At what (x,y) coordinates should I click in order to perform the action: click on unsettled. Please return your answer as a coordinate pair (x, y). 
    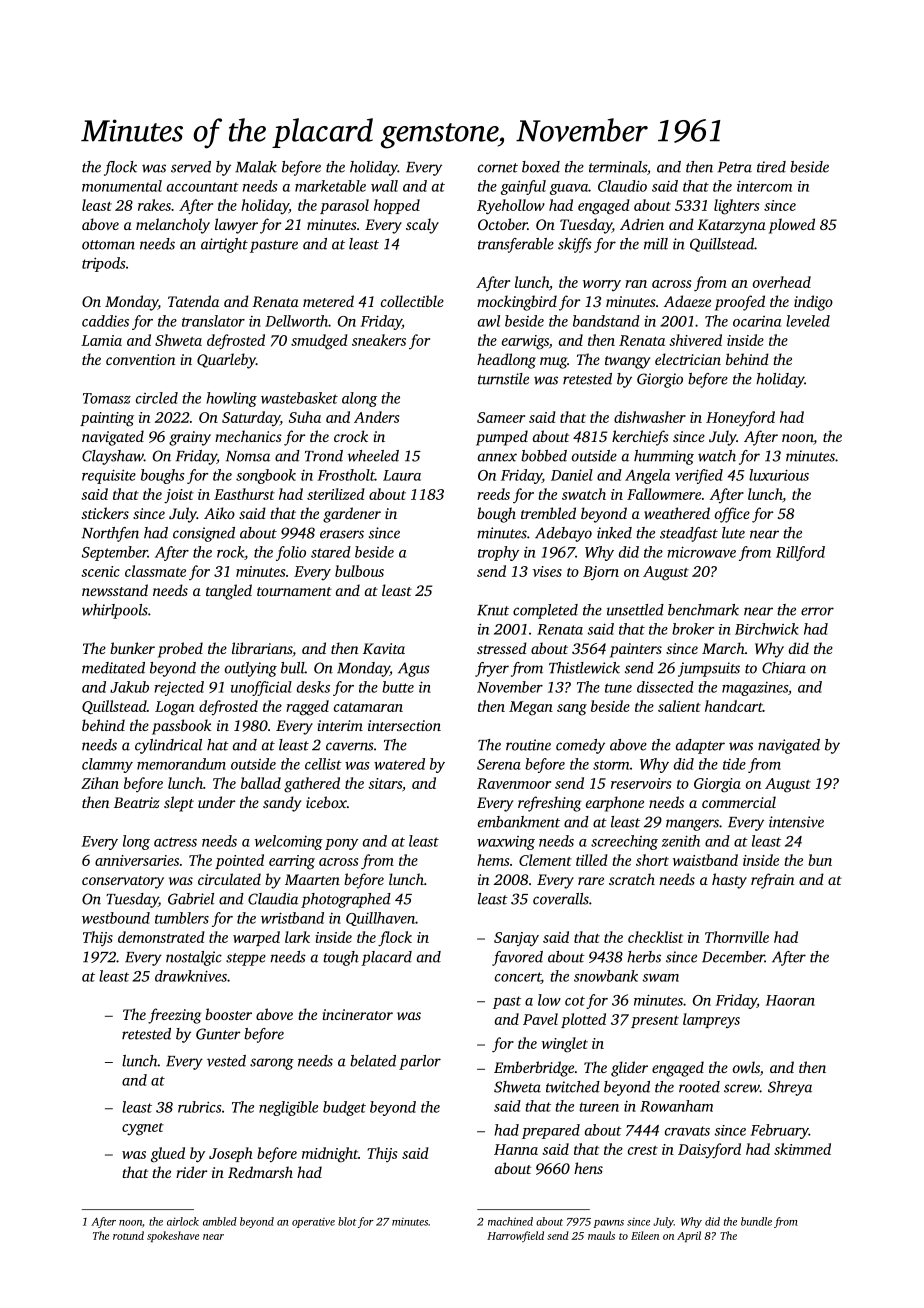
    Looking at the image, I should click on (635, 610).
